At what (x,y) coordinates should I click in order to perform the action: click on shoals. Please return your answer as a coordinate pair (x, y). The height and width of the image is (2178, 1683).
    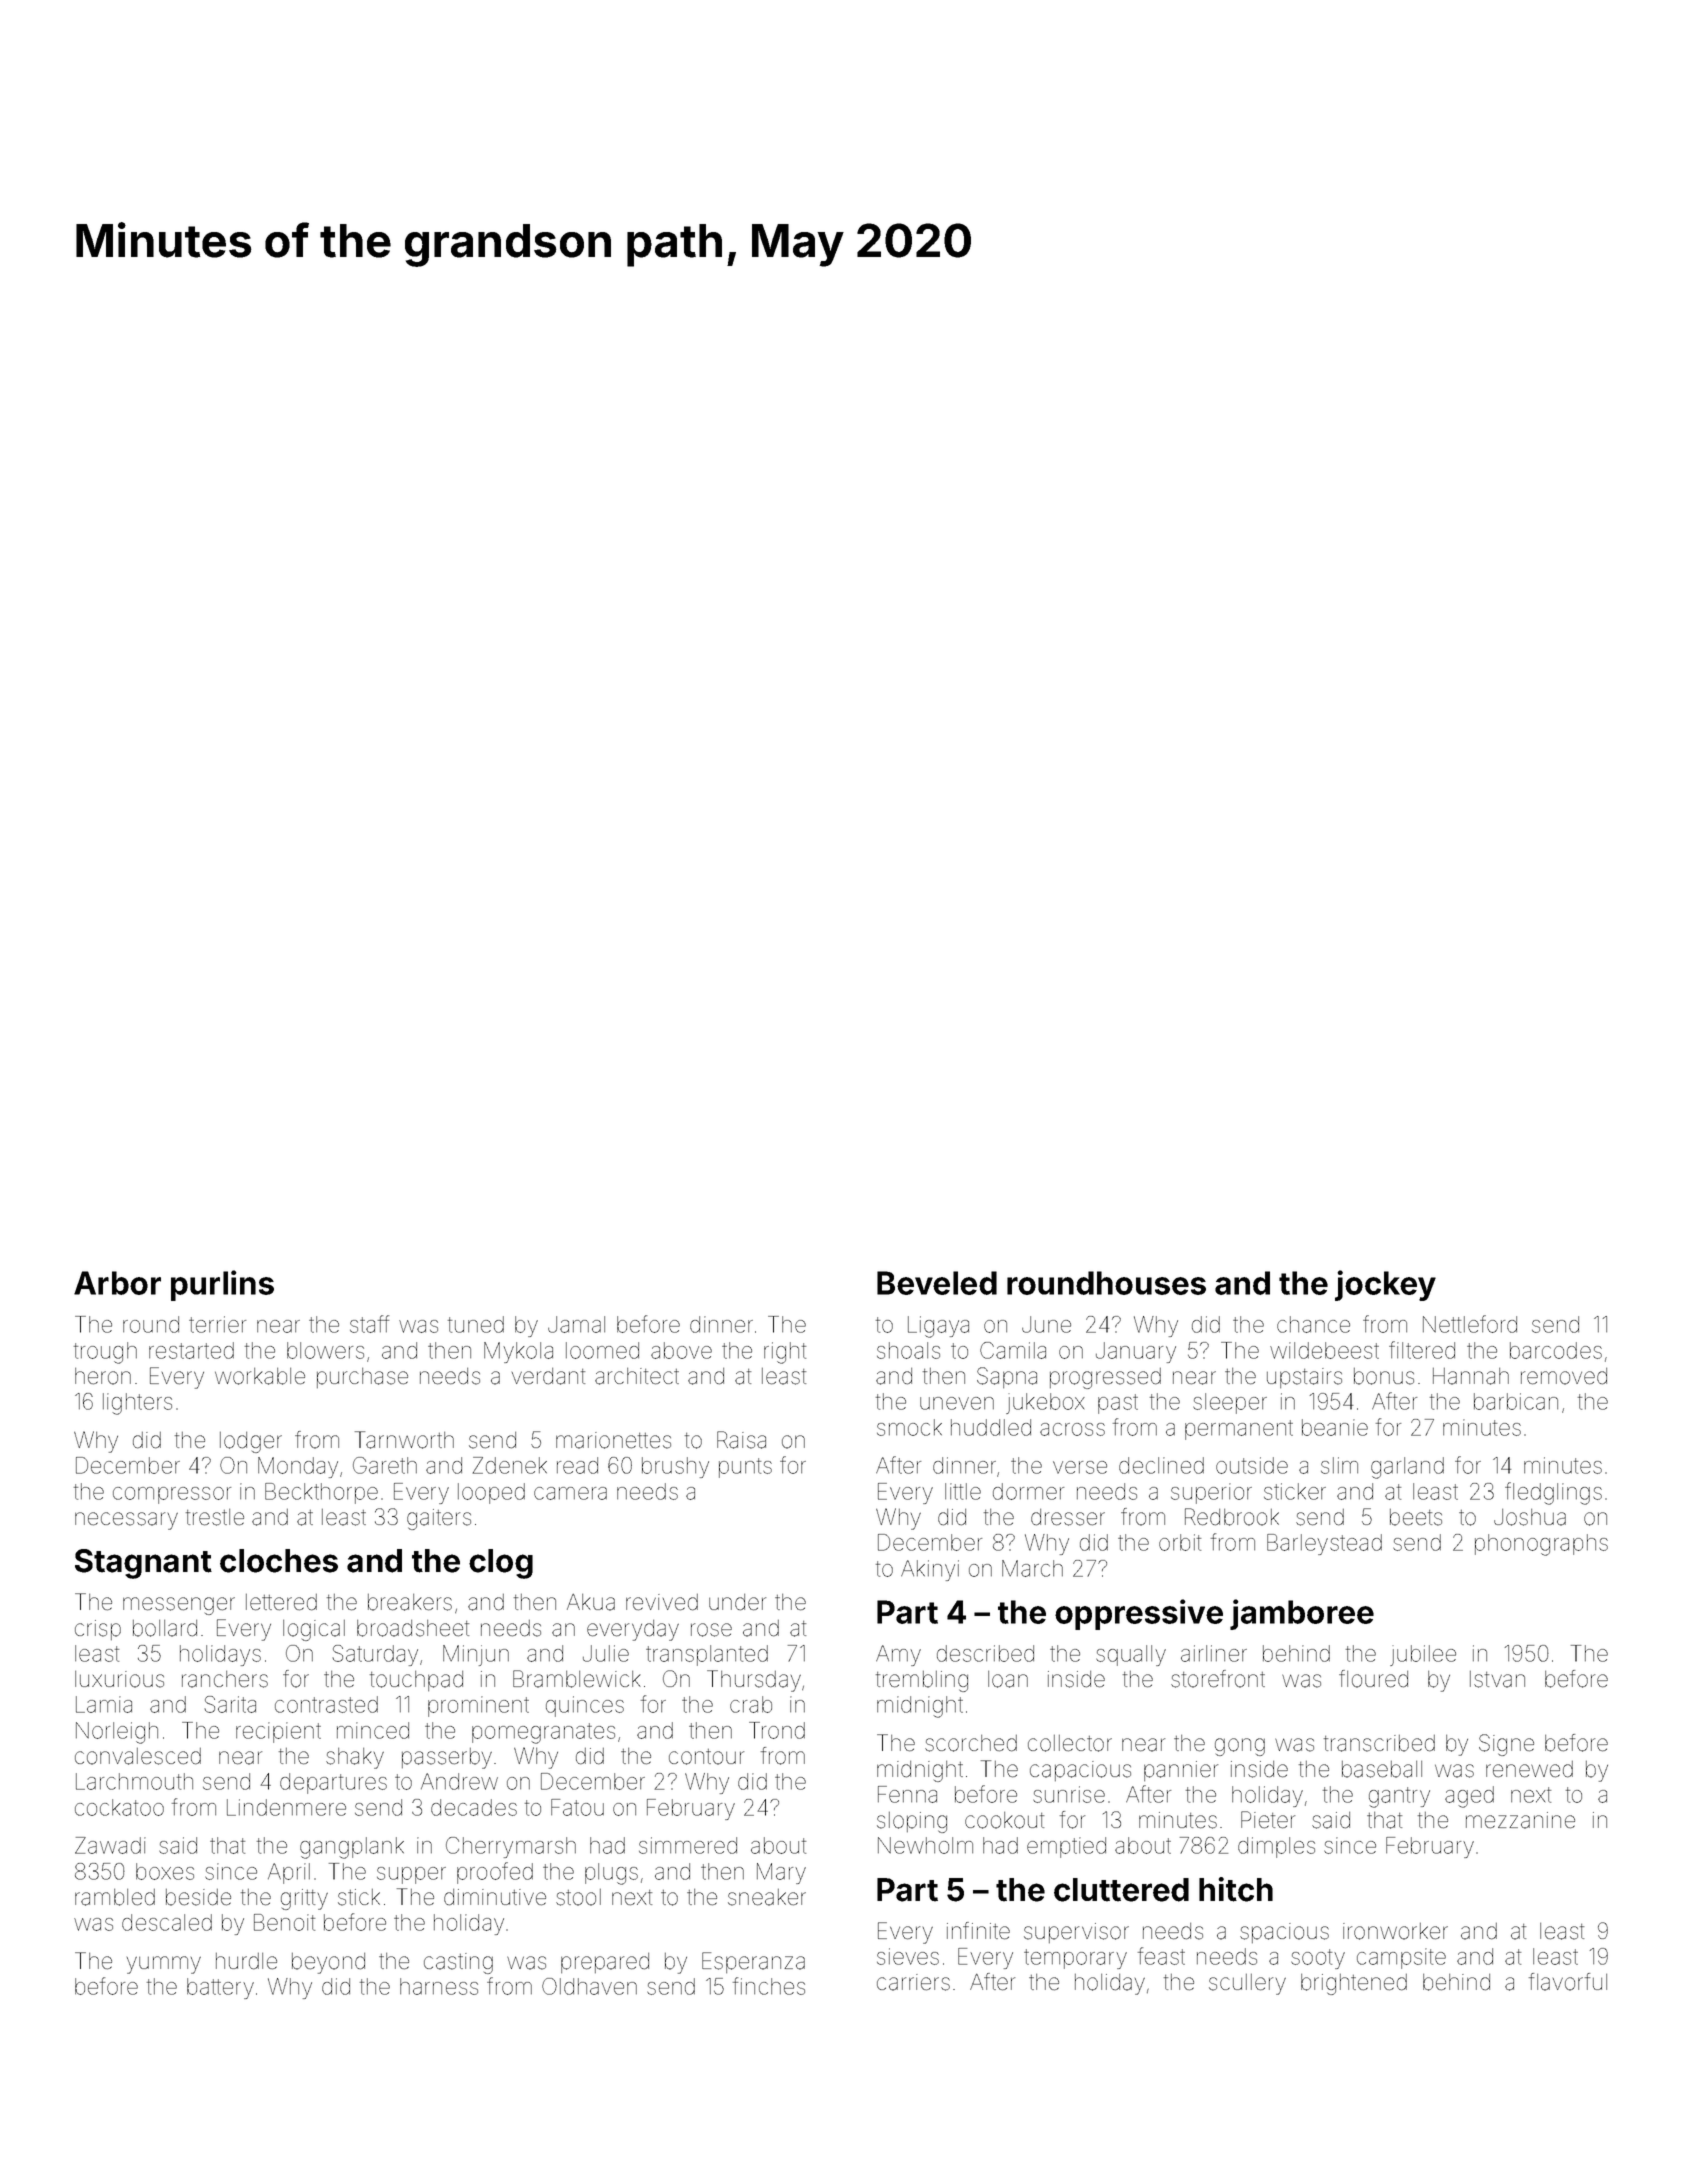
    Looking at the image, I should click on (908, 1350).
